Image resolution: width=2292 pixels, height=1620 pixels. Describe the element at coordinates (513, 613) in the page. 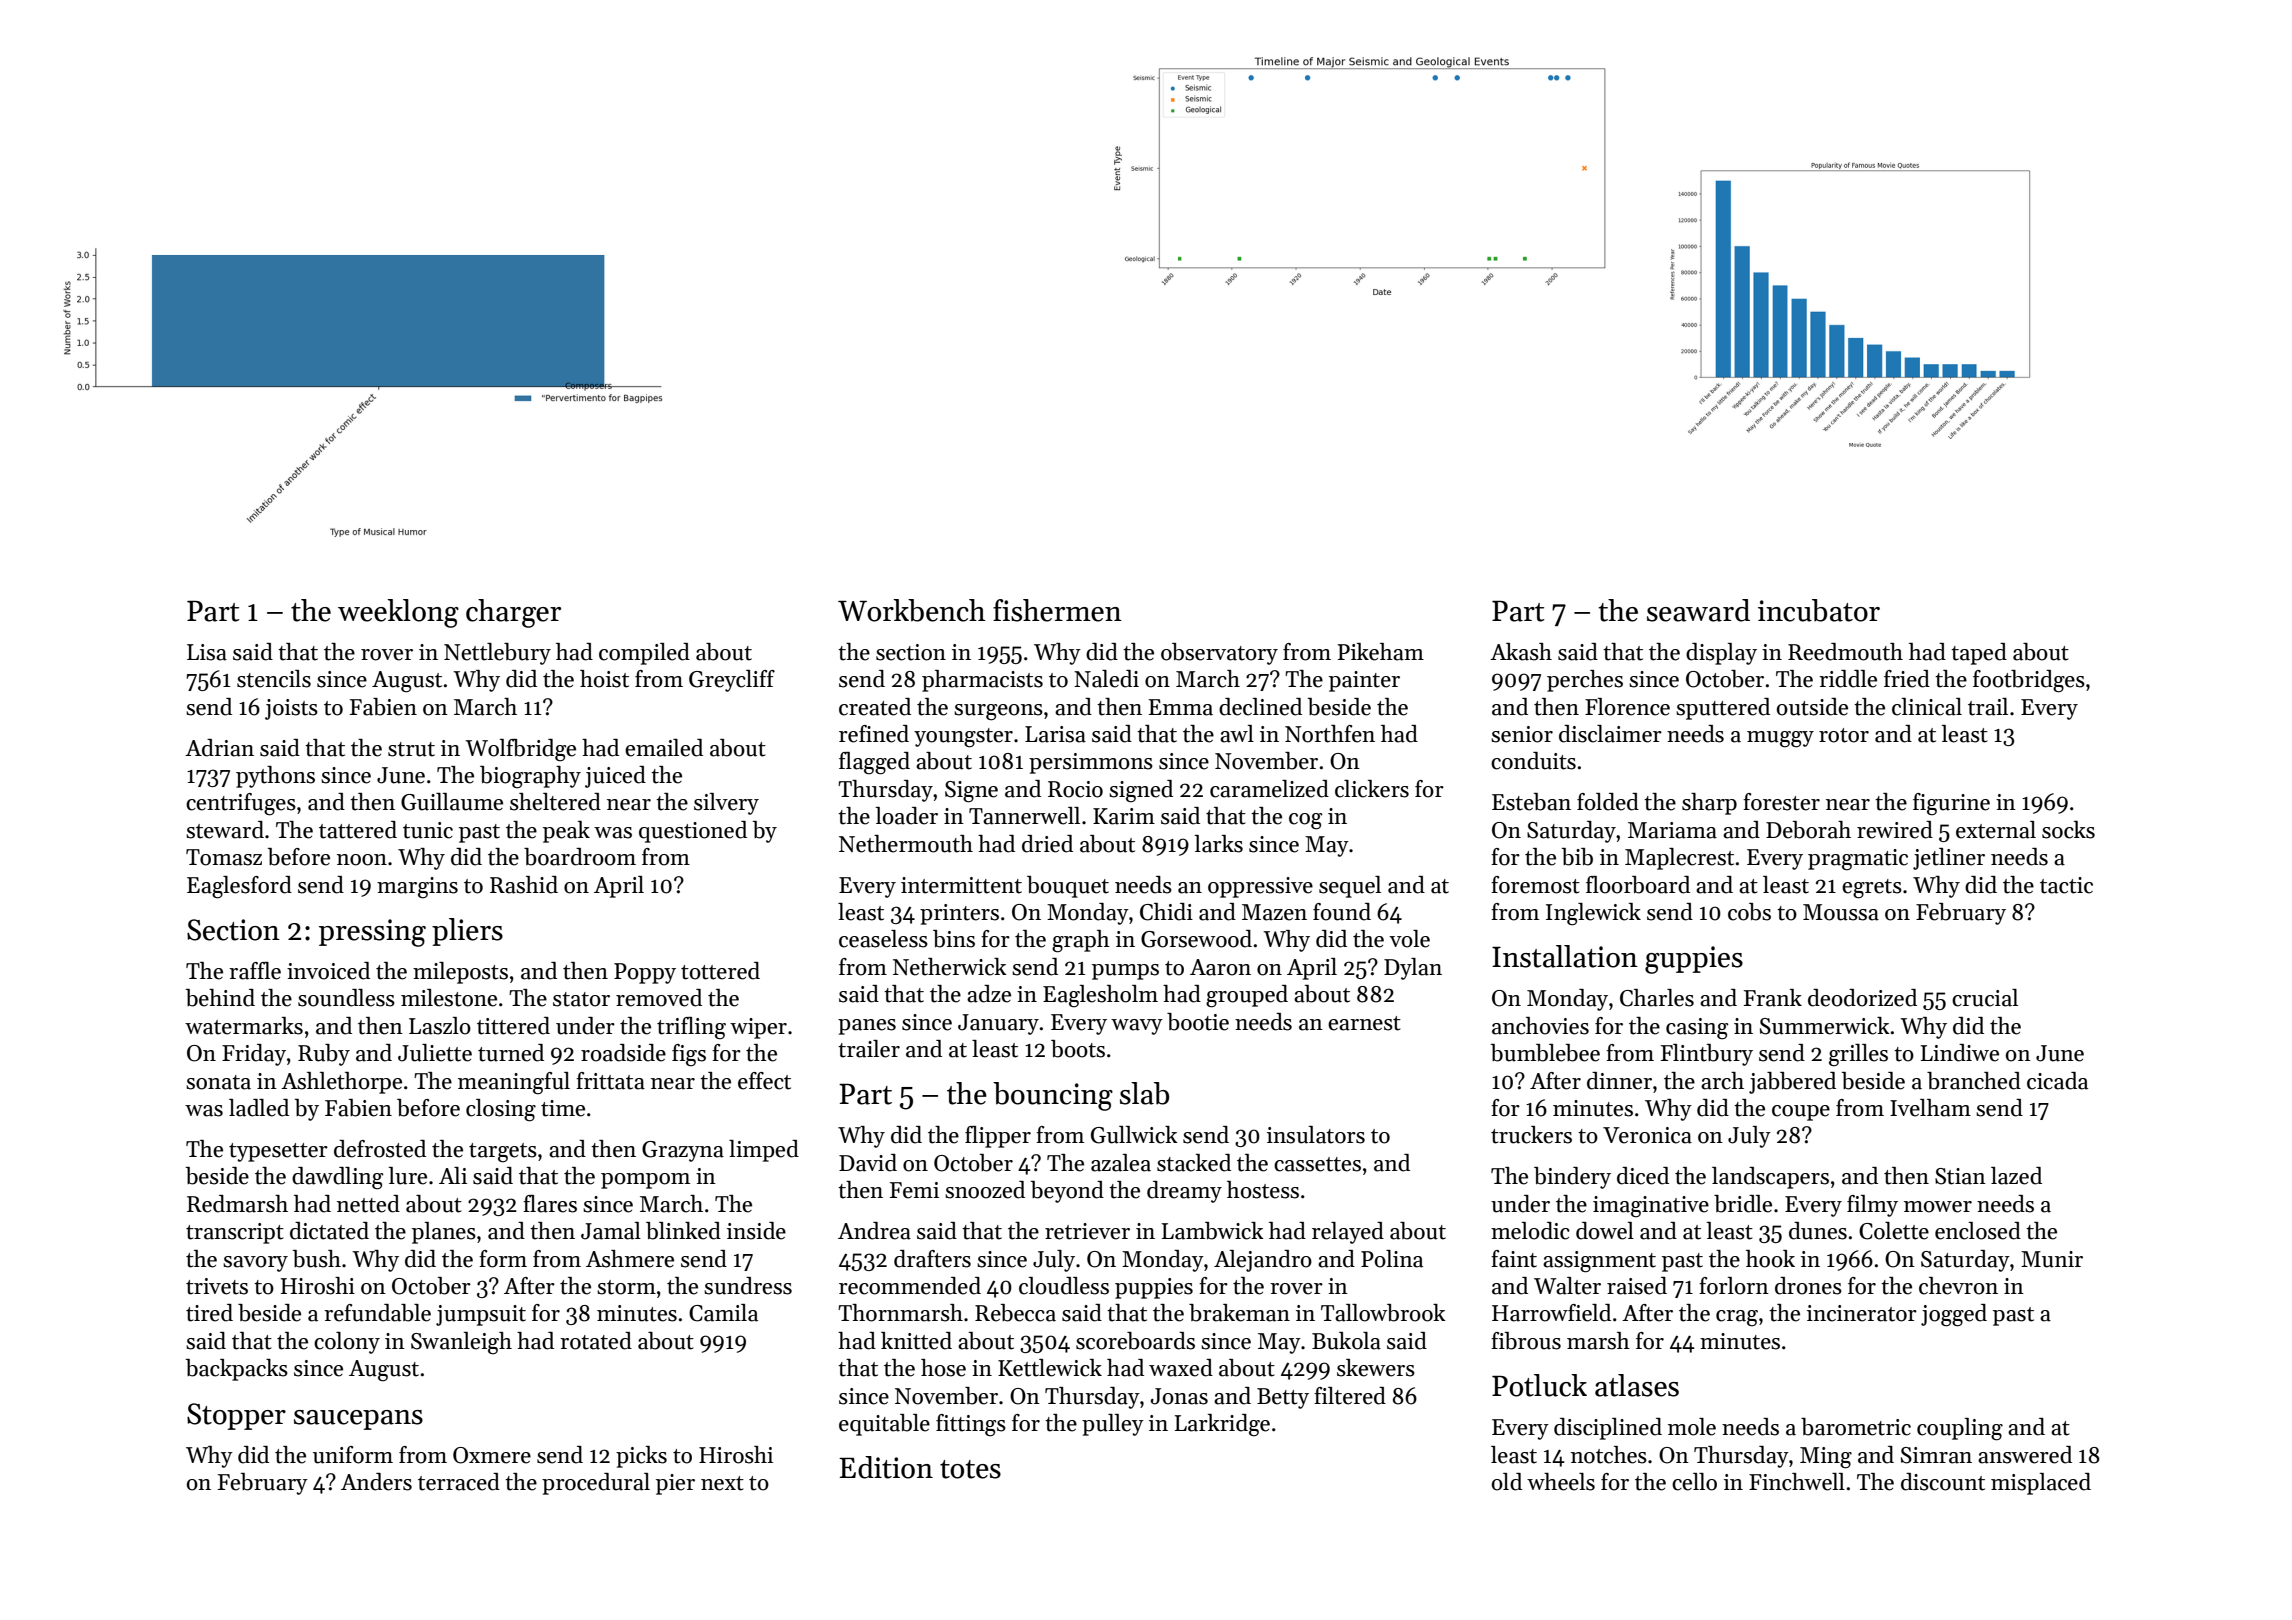

I see `charger` at that location.
